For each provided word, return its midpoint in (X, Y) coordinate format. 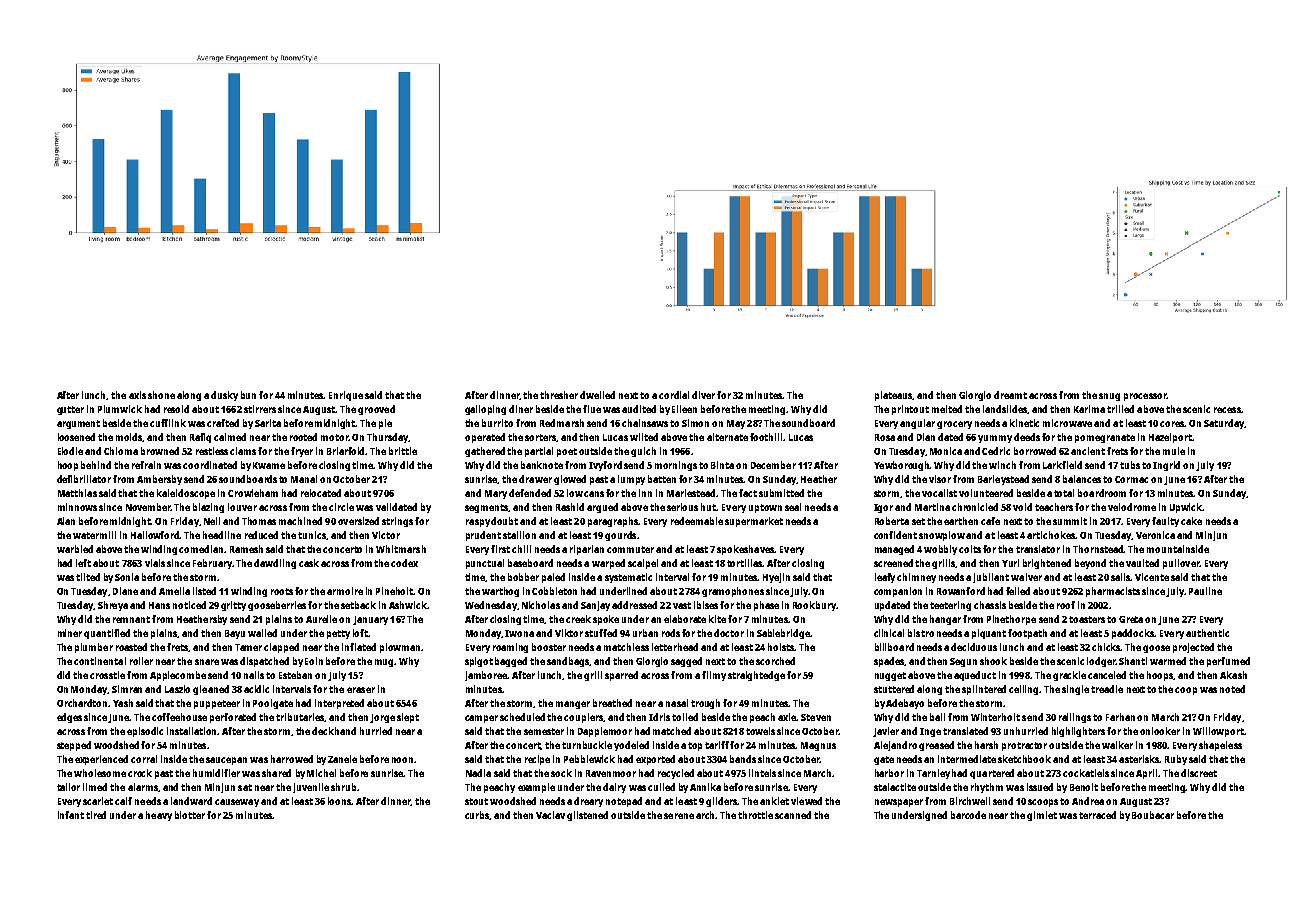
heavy (159, 816)
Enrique (346, 396)
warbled (75, 549)
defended (530, 493)
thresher (559, 395)
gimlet (1042, 816)
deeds (1027, 437)
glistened (587, 816)
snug (1109, 397)
